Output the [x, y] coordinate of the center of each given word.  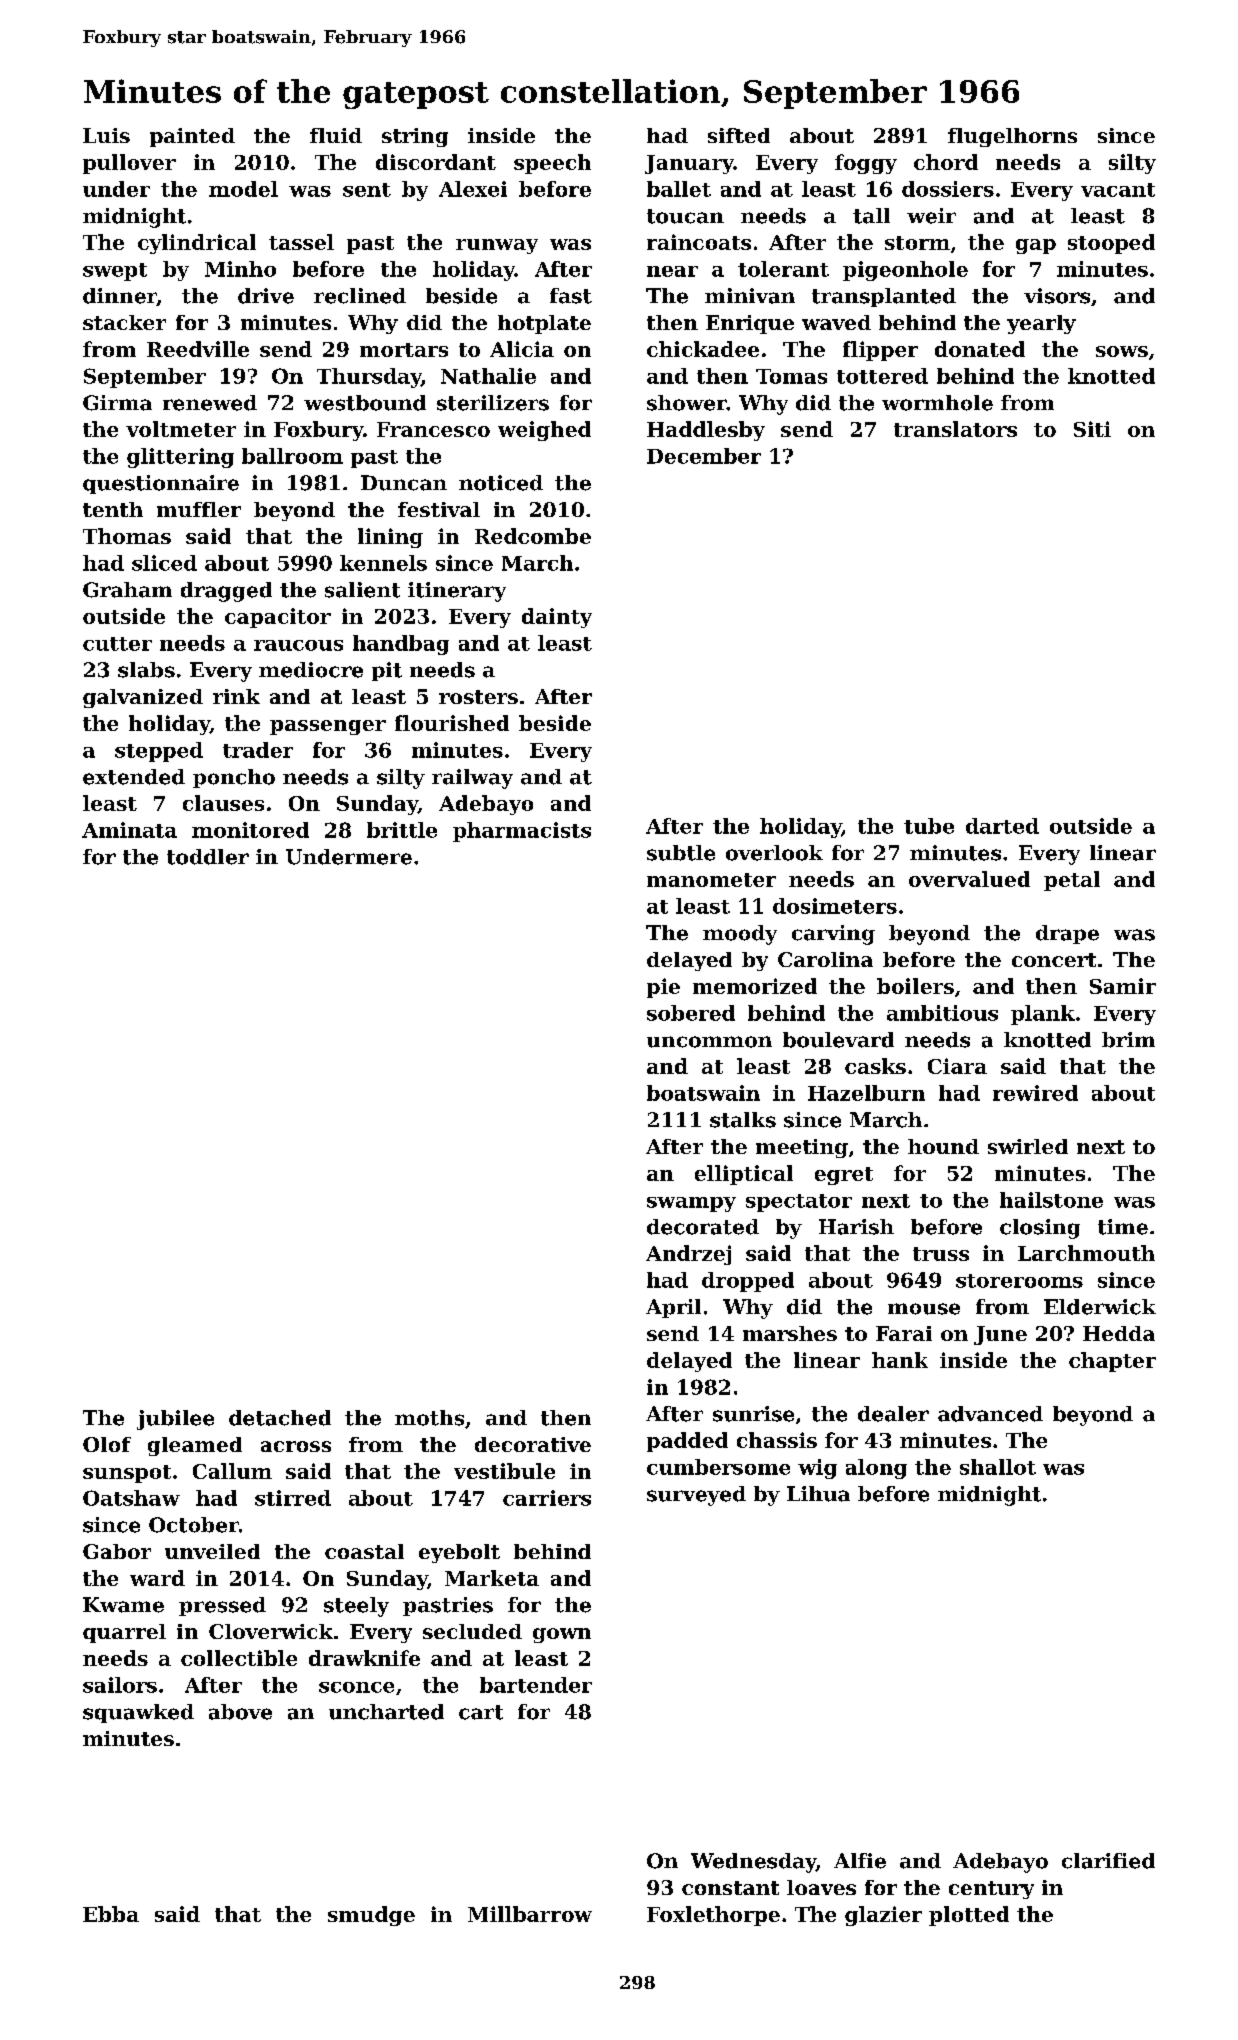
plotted [969, 1916]
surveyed [696, 1496]
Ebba [111, 1914]
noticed [501, 483]
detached [280, 1418]
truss [941, 1254]
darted [1002, 826]
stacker [124, 322]
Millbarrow [530, 1914]
